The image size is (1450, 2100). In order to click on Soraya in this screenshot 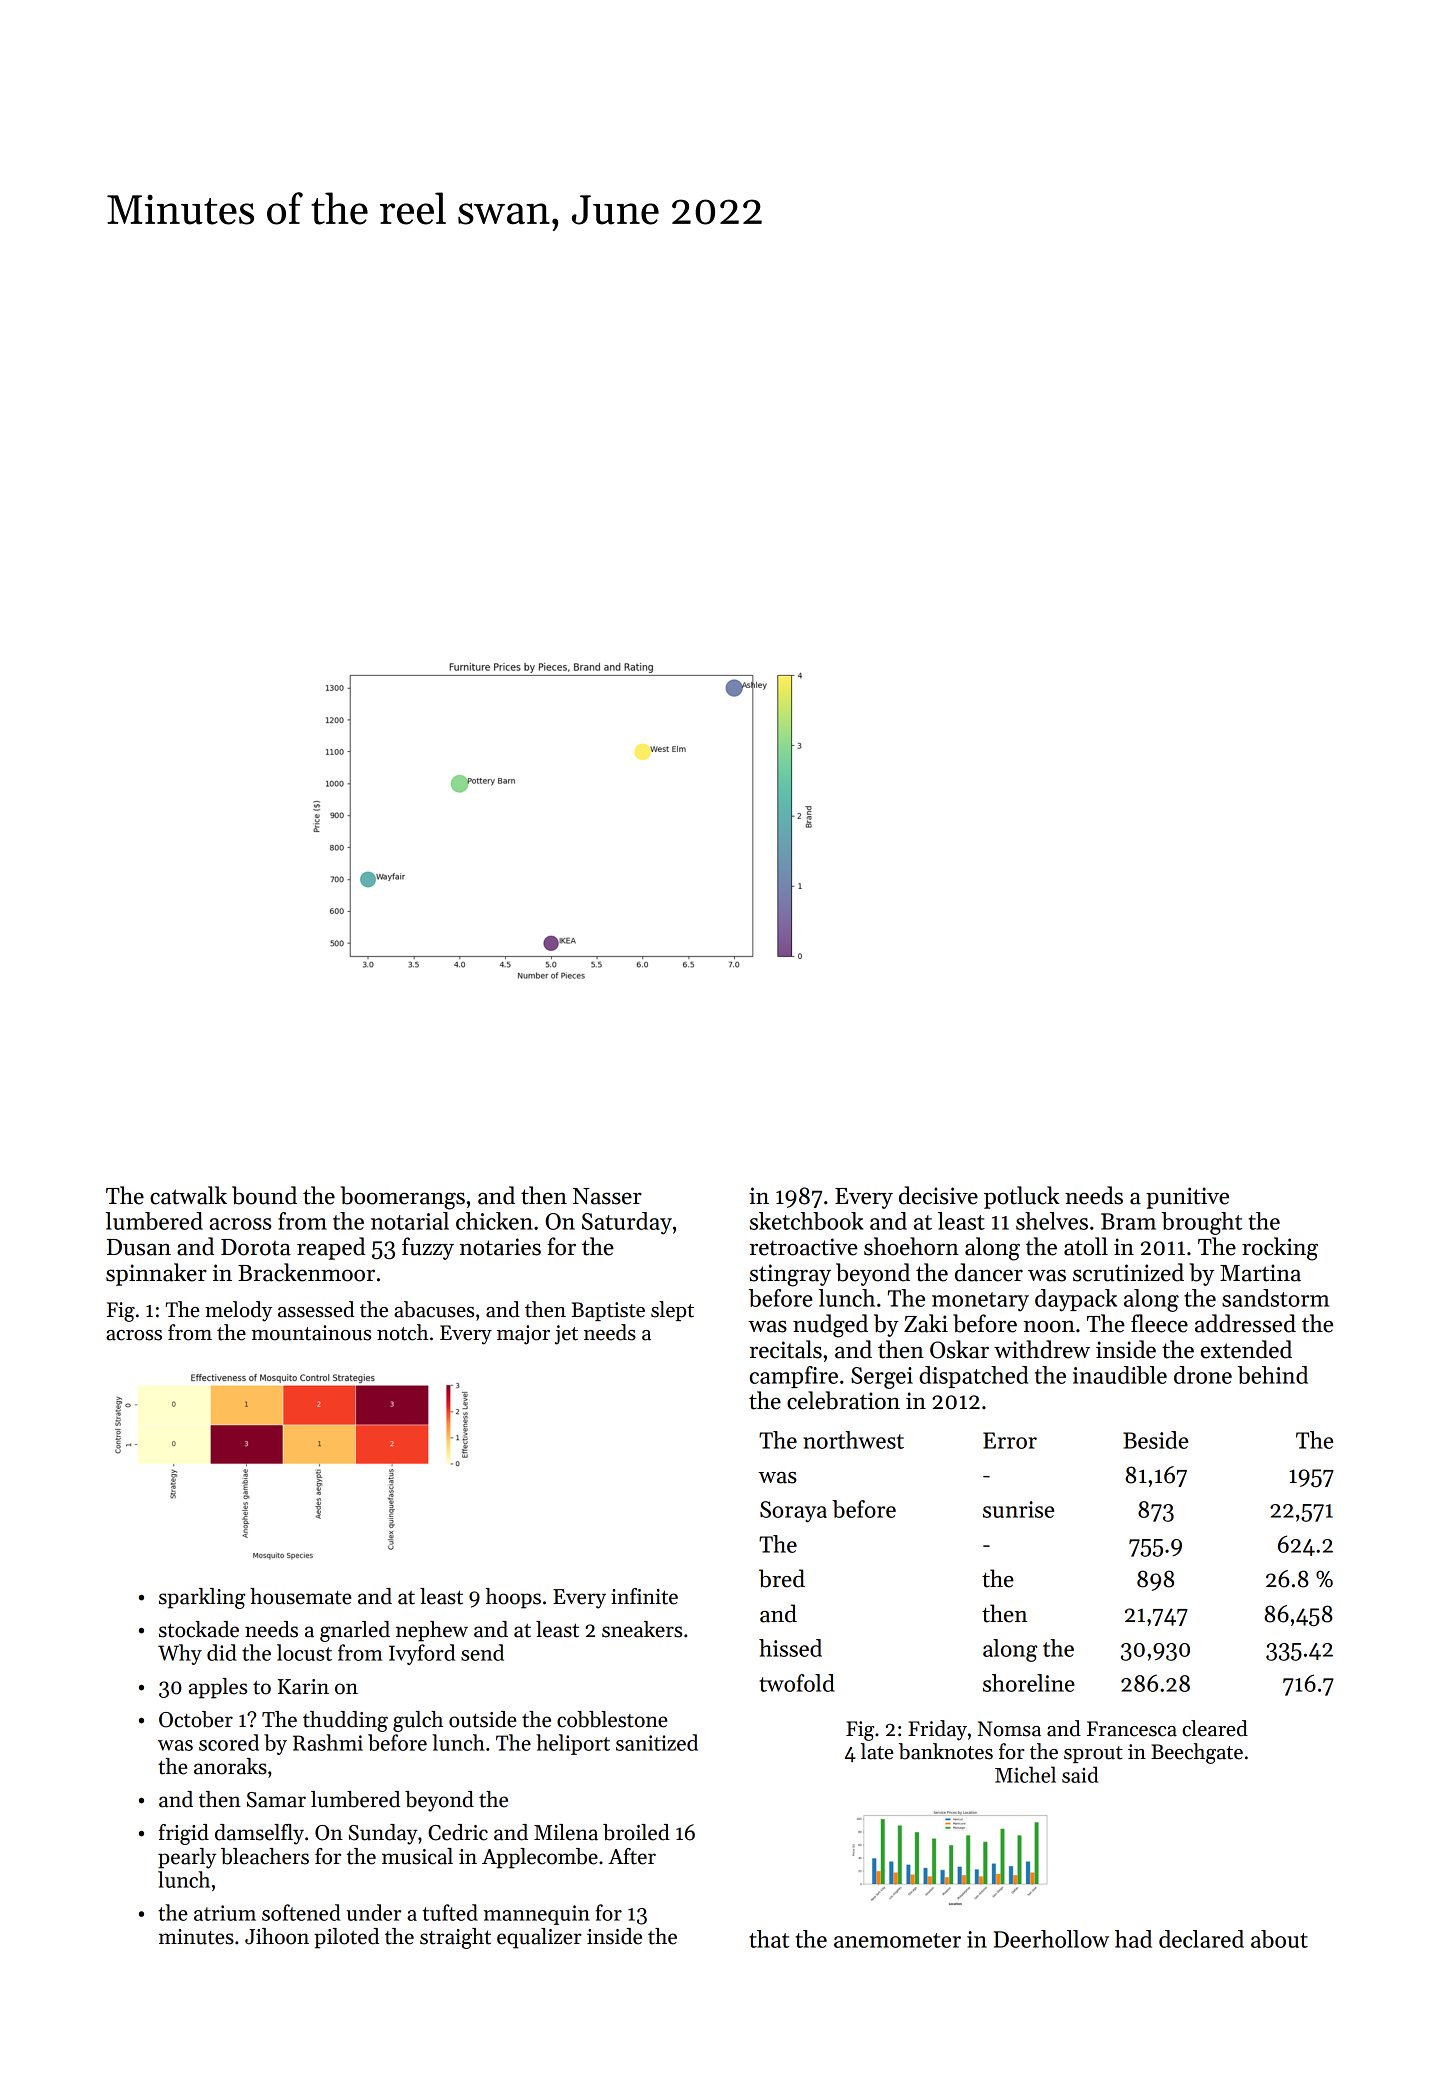, I will do `click(793, 1512)`.
